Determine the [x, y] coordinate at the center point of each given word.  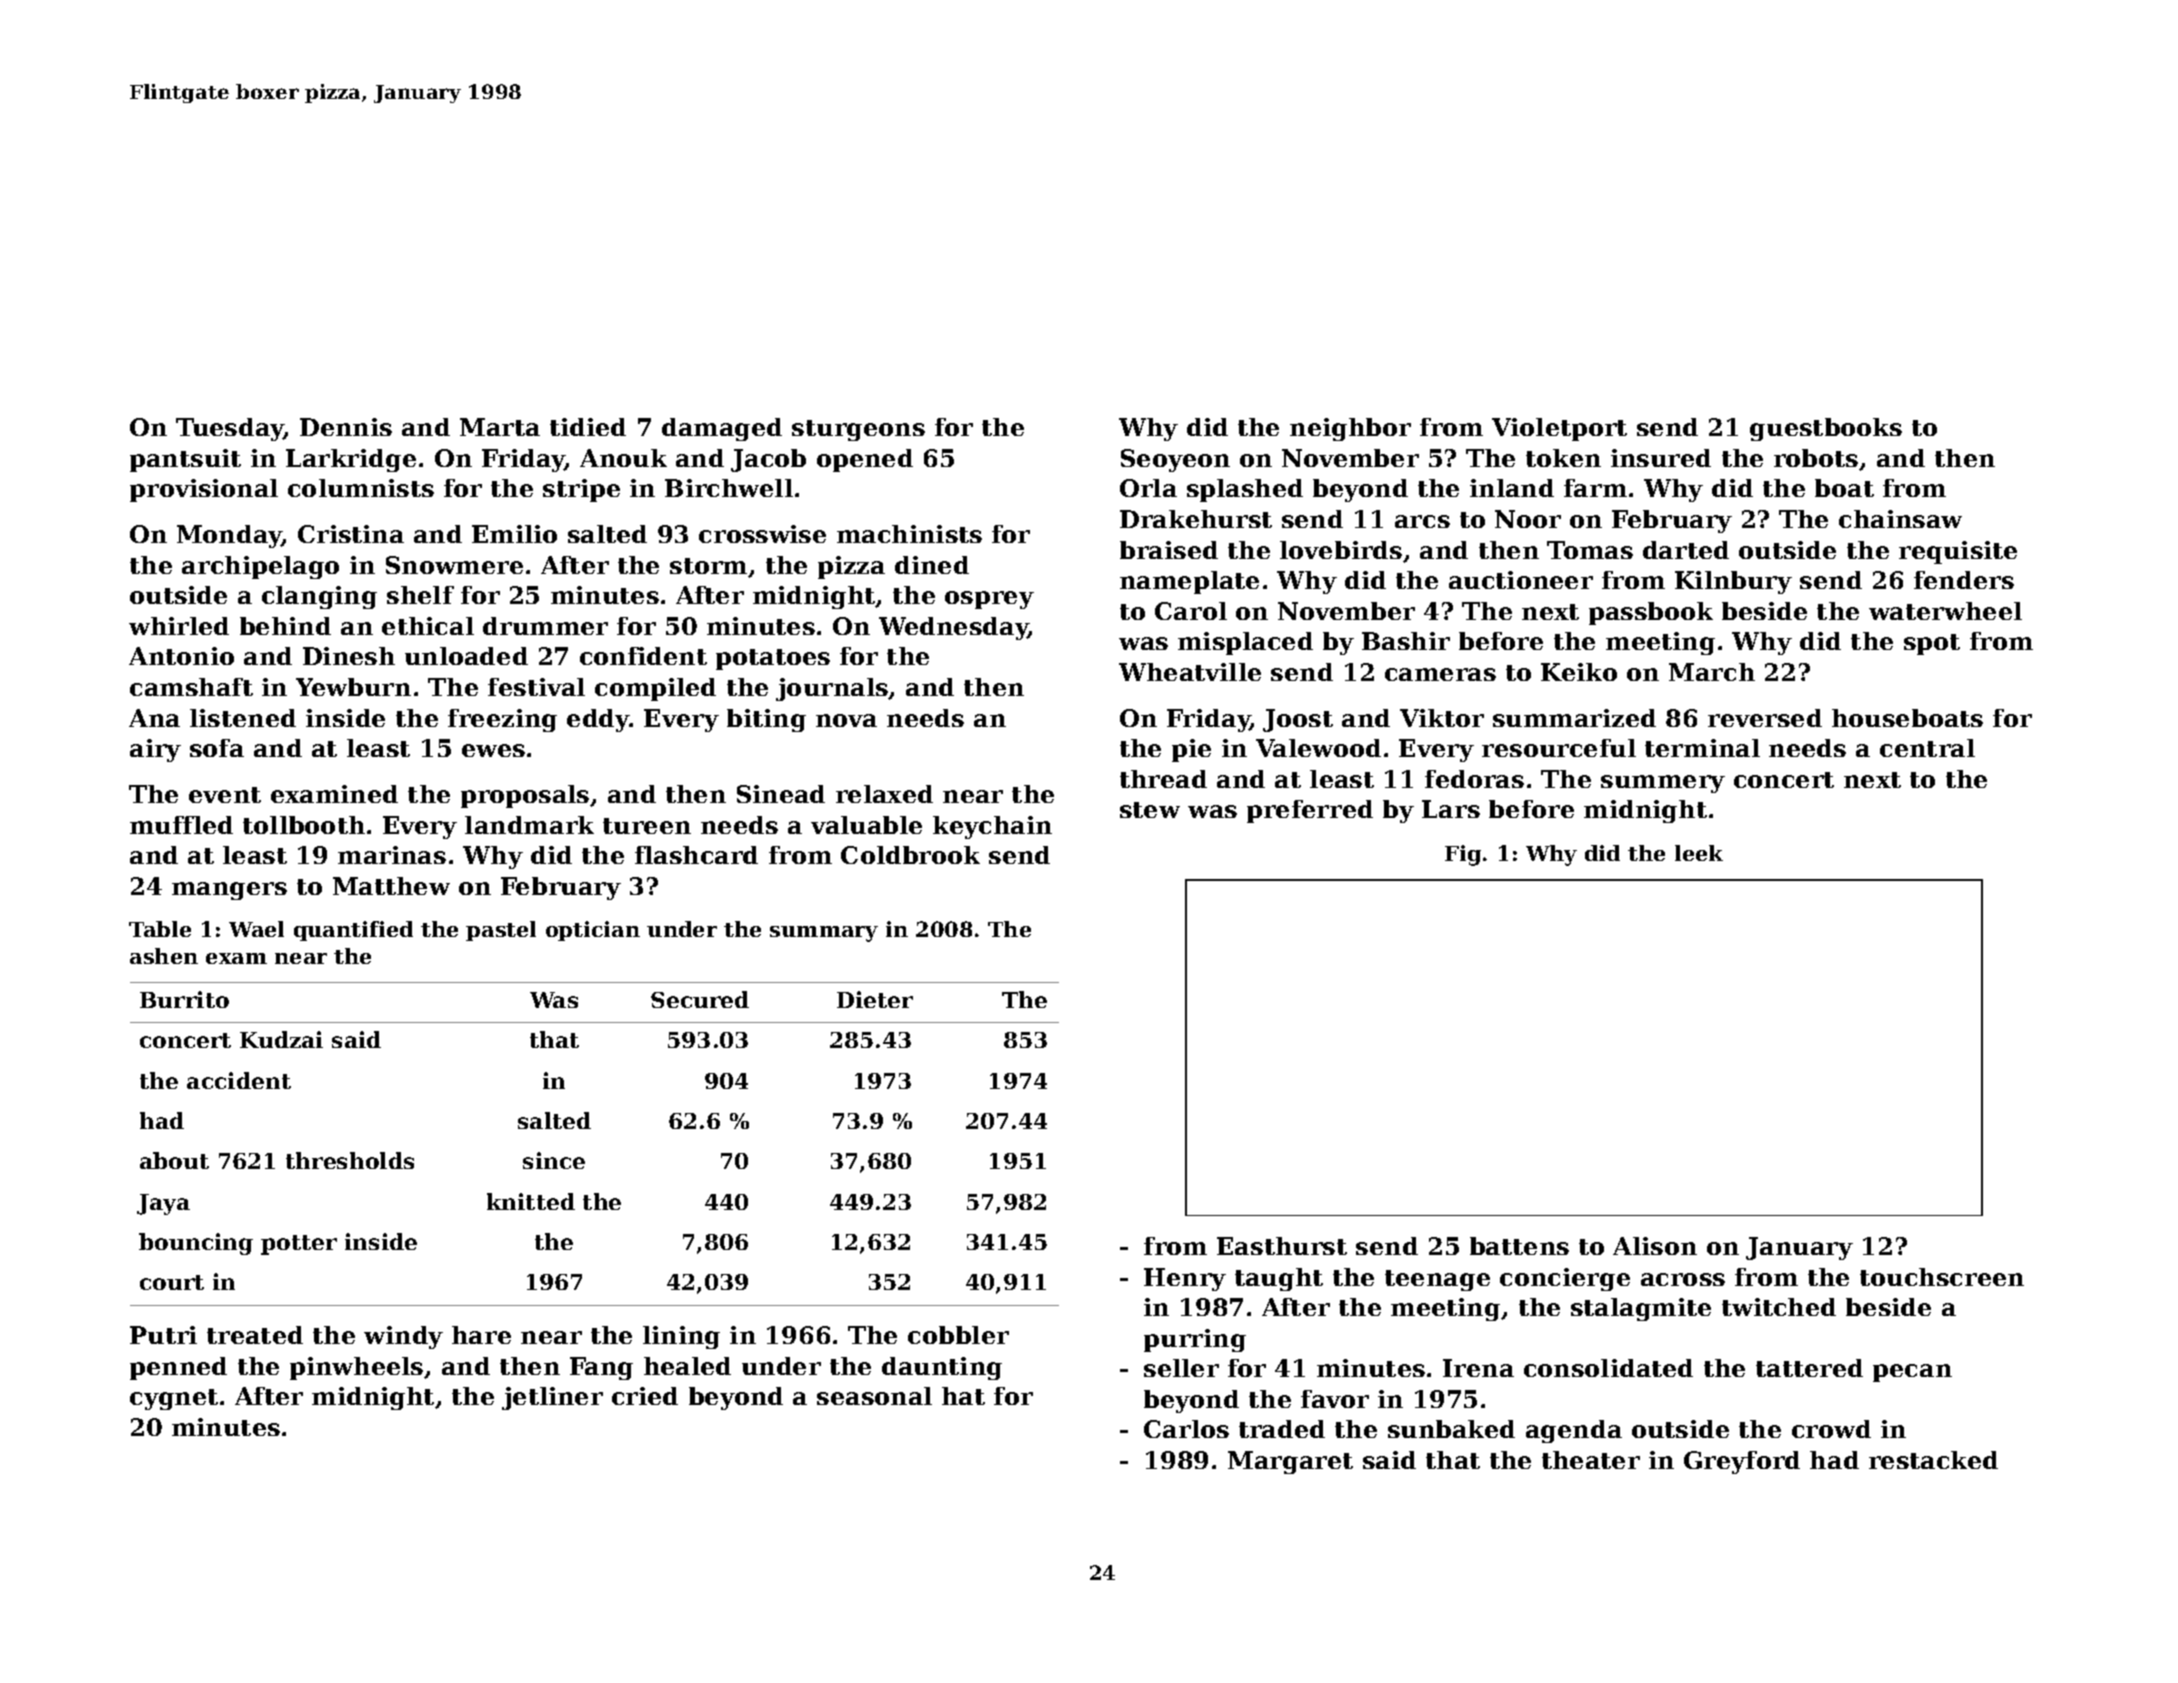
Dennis [346, 427]
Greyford [1742, 1462]
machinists [909, 534]
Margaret [1290, 1462]
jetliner [552, 1398]
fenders [1964, 580]
